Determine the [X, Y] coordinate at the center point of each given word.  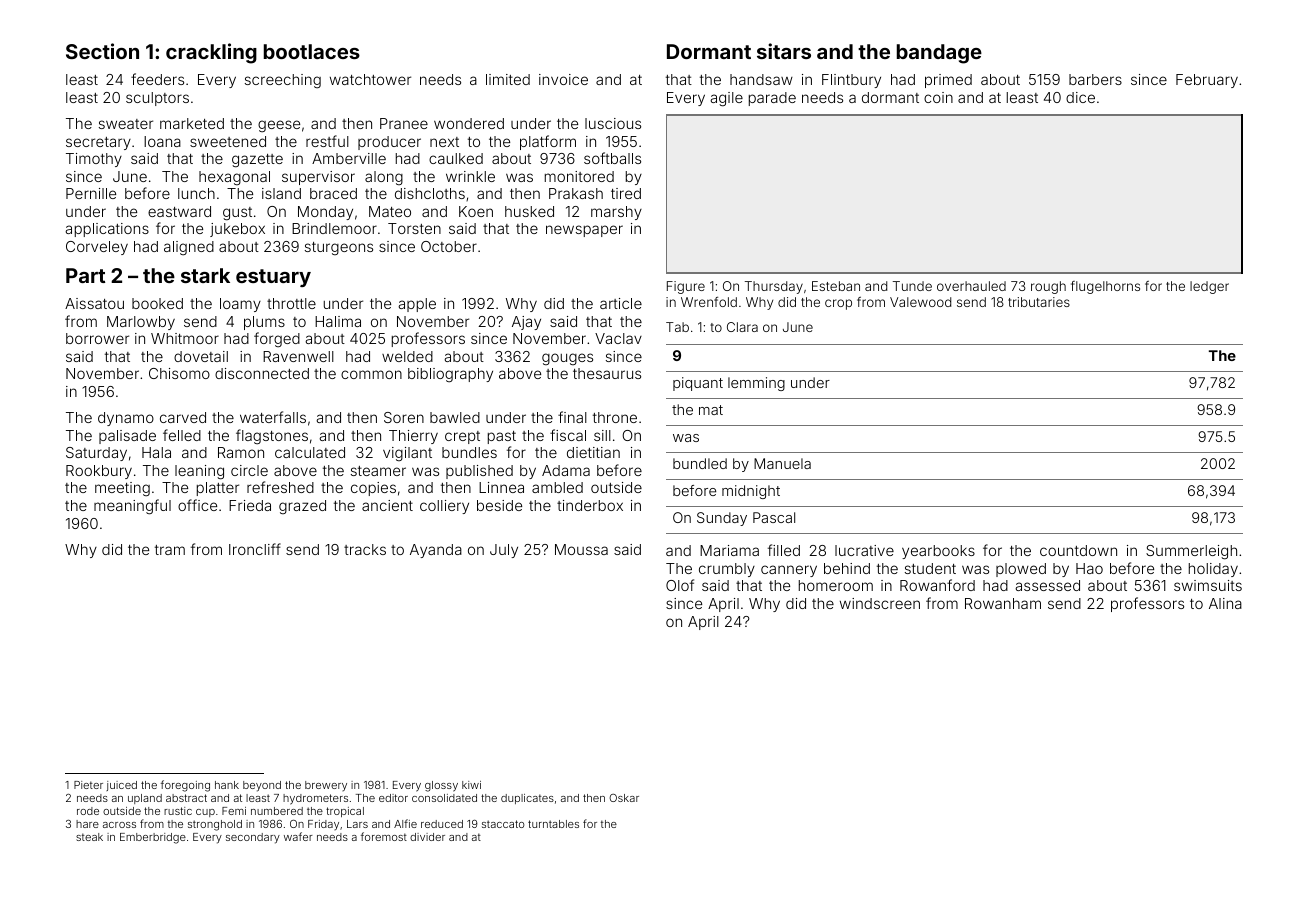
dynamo [126, 419]
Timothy [94, 160]
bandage [939, 54]
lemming [756, 384]
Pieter [88, 785]
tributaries [1039, 302]
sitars [784, 51]
